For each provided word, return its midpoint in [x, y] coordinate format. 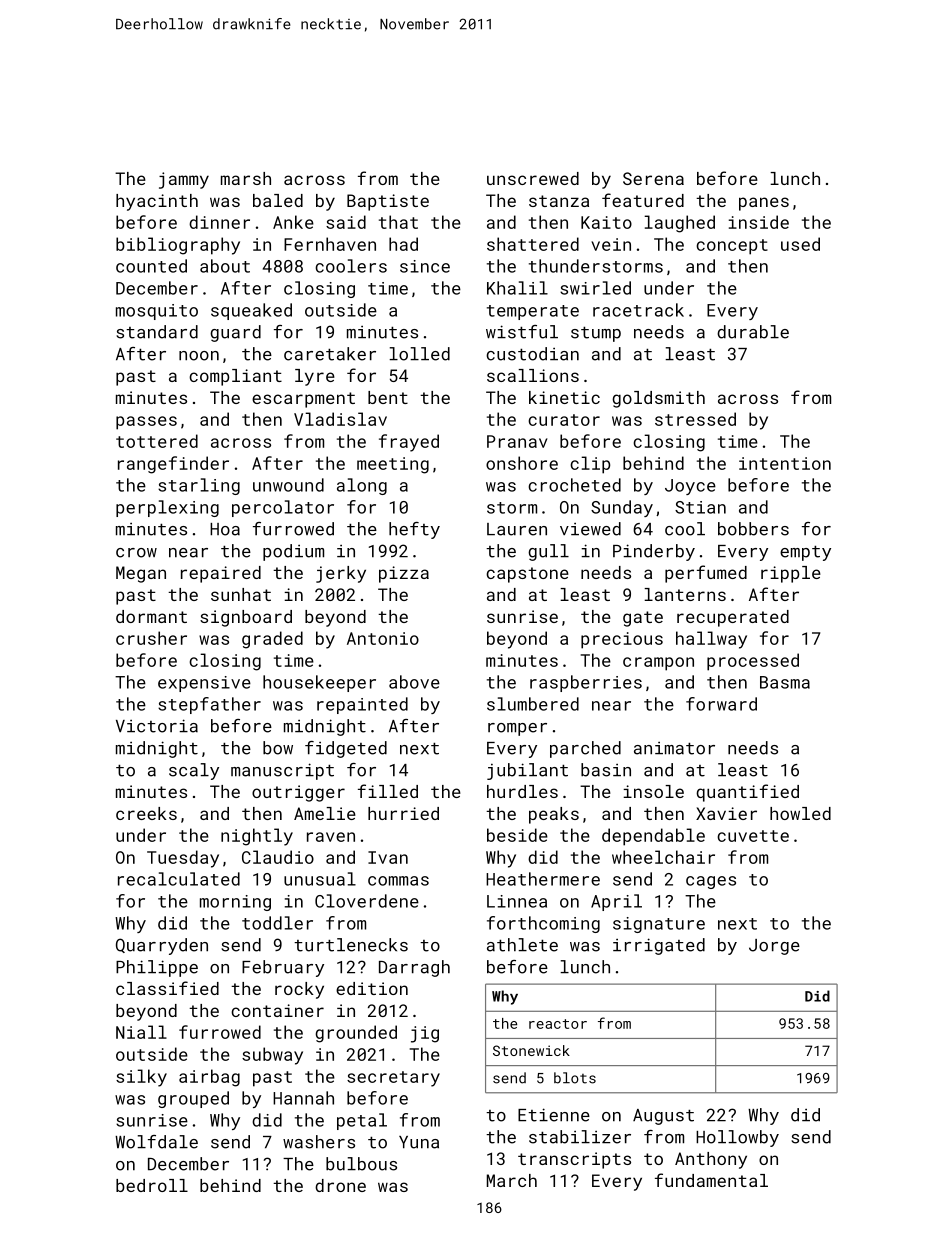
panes [764, 204]
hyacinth [157, 202]
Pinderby [654, 552]
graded [272, 640]
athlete [522, 945]
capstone [527, 575]
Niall [141, 1032]
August [663, 1117]
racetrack [638, 310]
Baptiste [388, 202]
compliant [235, 377]
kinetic [564, 397]
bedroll [152, 1185]
